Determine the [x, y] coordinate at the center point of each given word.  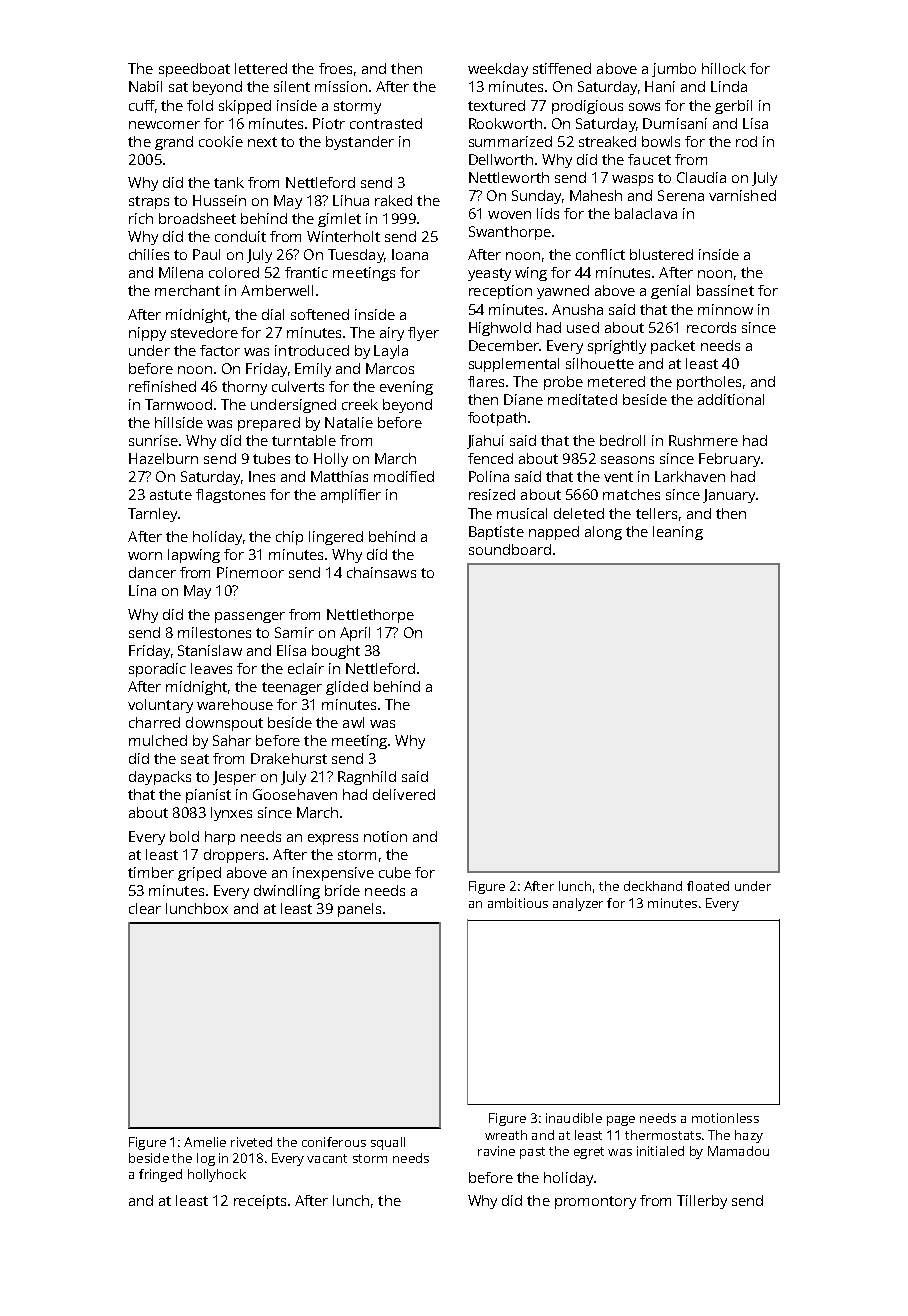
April [355, 634]
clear [145, 908]
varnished [742, 195]
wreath [506, 1135]
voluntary [160, 706]
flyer [423, 334]
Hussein [219, 200]
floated [708, 886]
